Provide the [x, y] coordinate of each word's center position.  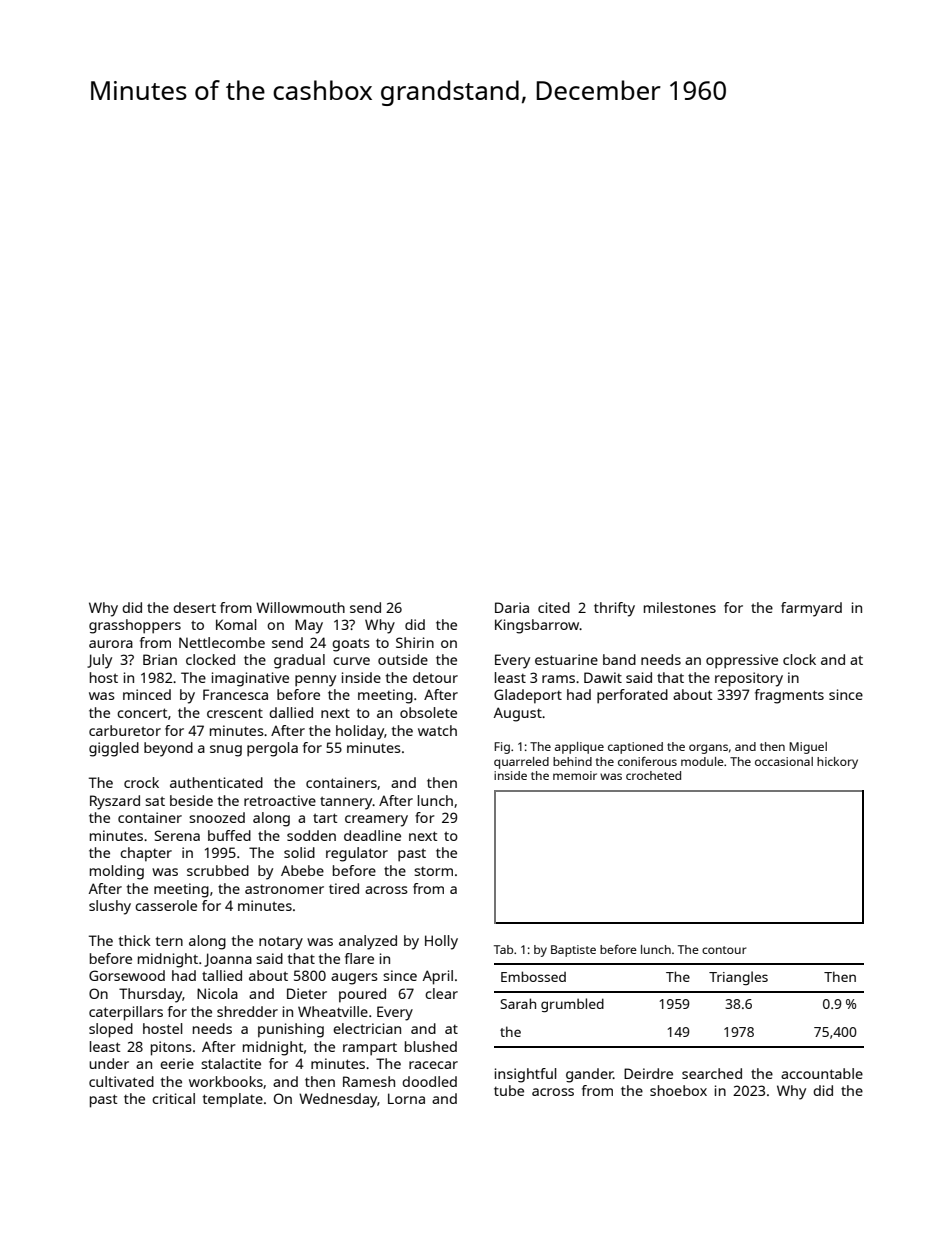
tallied [222, 975]
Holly [441, 942]
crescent [235, 713]
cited [554, 607]
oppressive [742, 661]
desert [194, 607]
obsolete [428, 712]
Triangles [738, 978]
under [109, 1063]
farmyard [811, 609]
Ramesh [369, 1081]
